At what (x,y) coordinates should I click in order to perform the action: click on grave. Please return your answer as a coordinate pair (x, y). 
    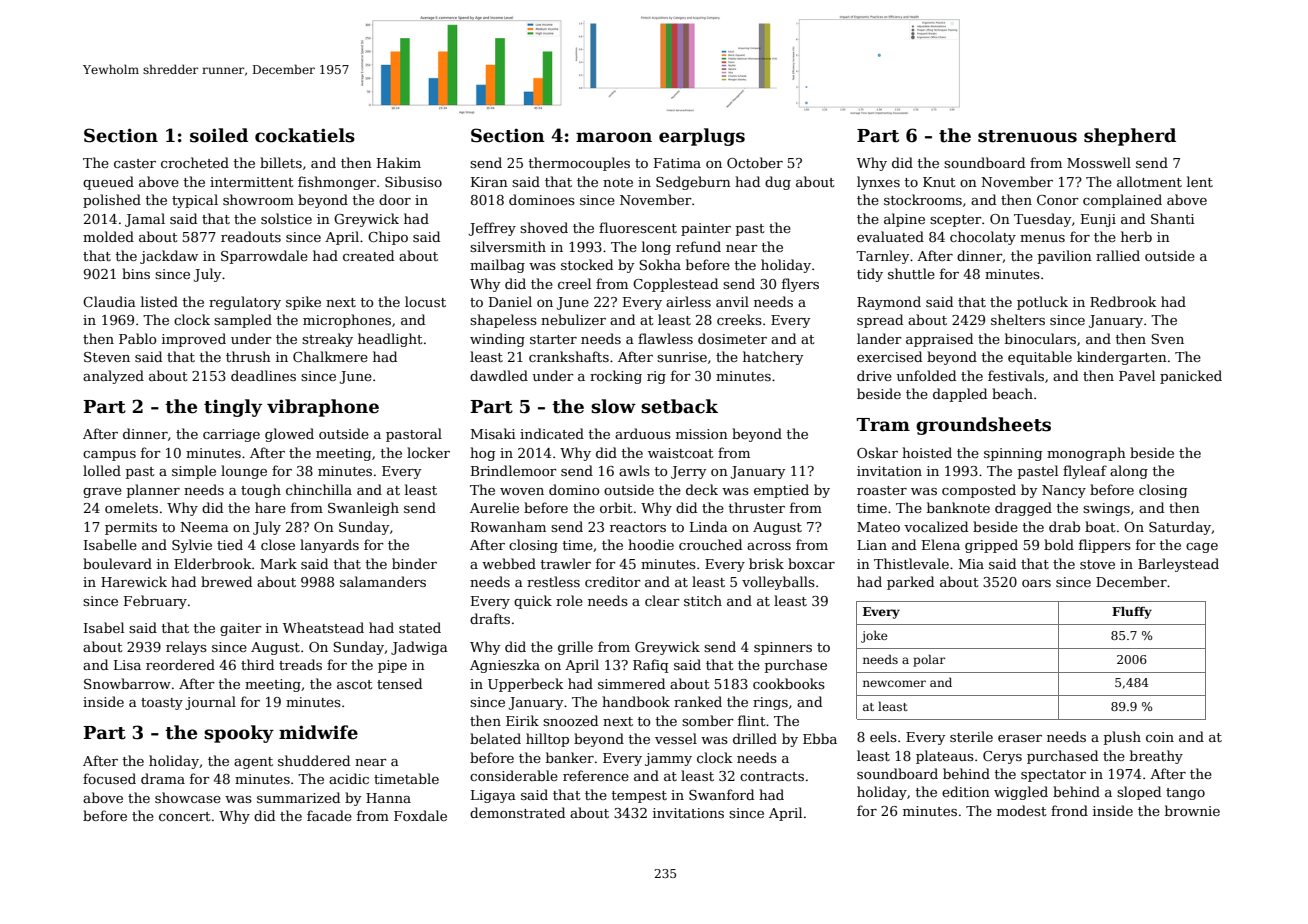
    Looking at the image, I should click on (102, 493).
